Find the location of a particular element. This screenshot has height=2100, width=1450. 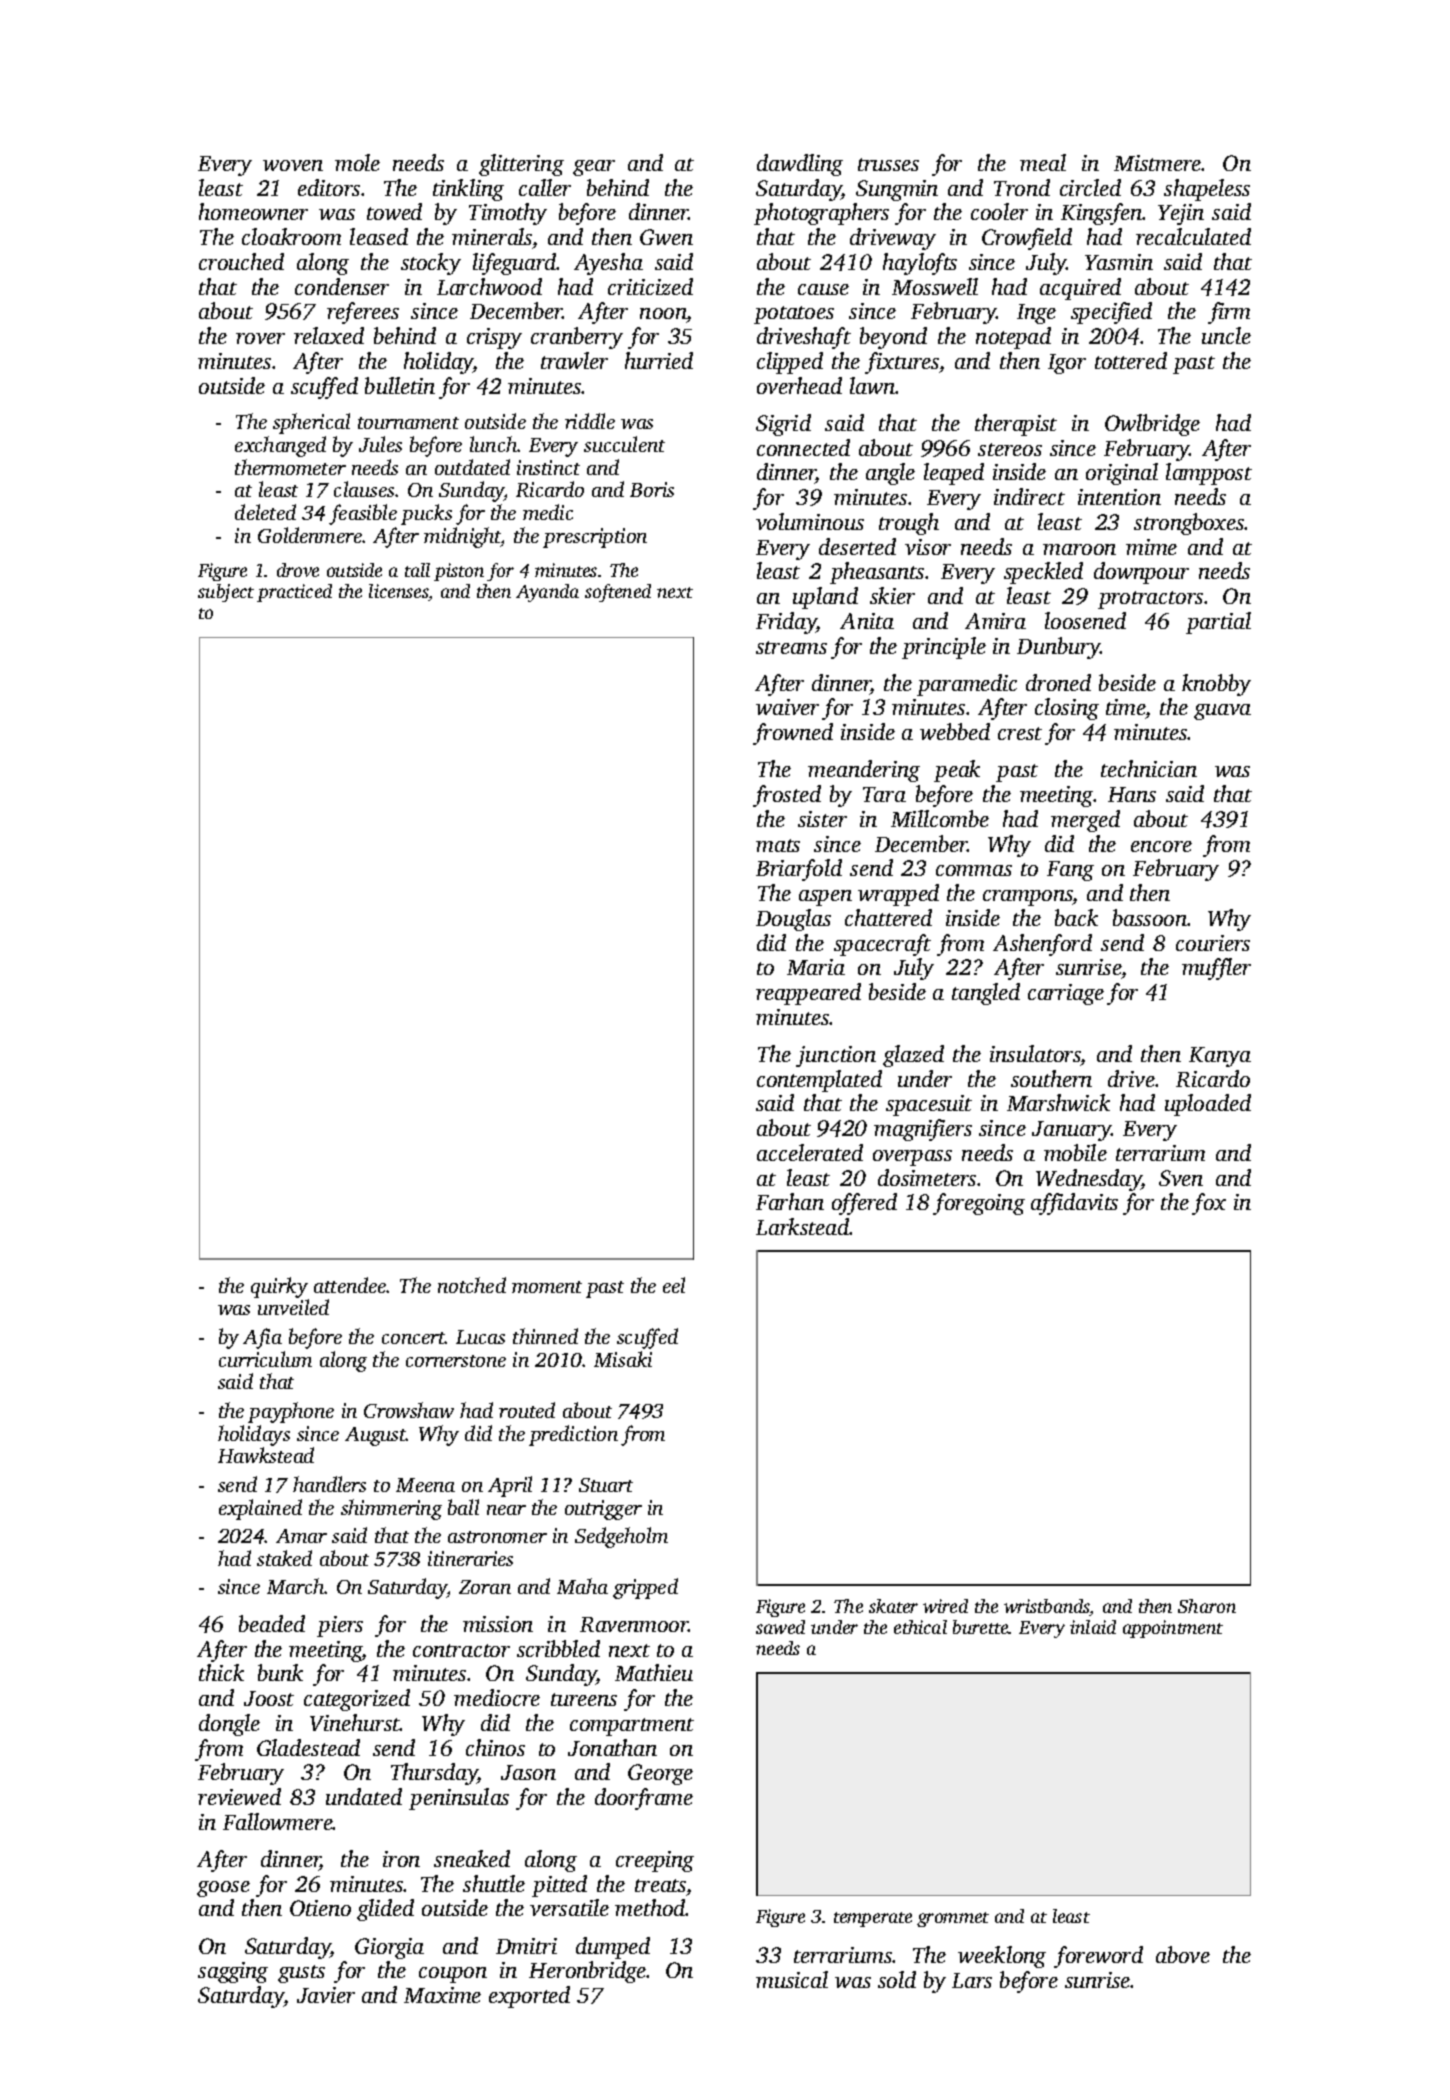

dawdling is located at coordinates (800, 165).
